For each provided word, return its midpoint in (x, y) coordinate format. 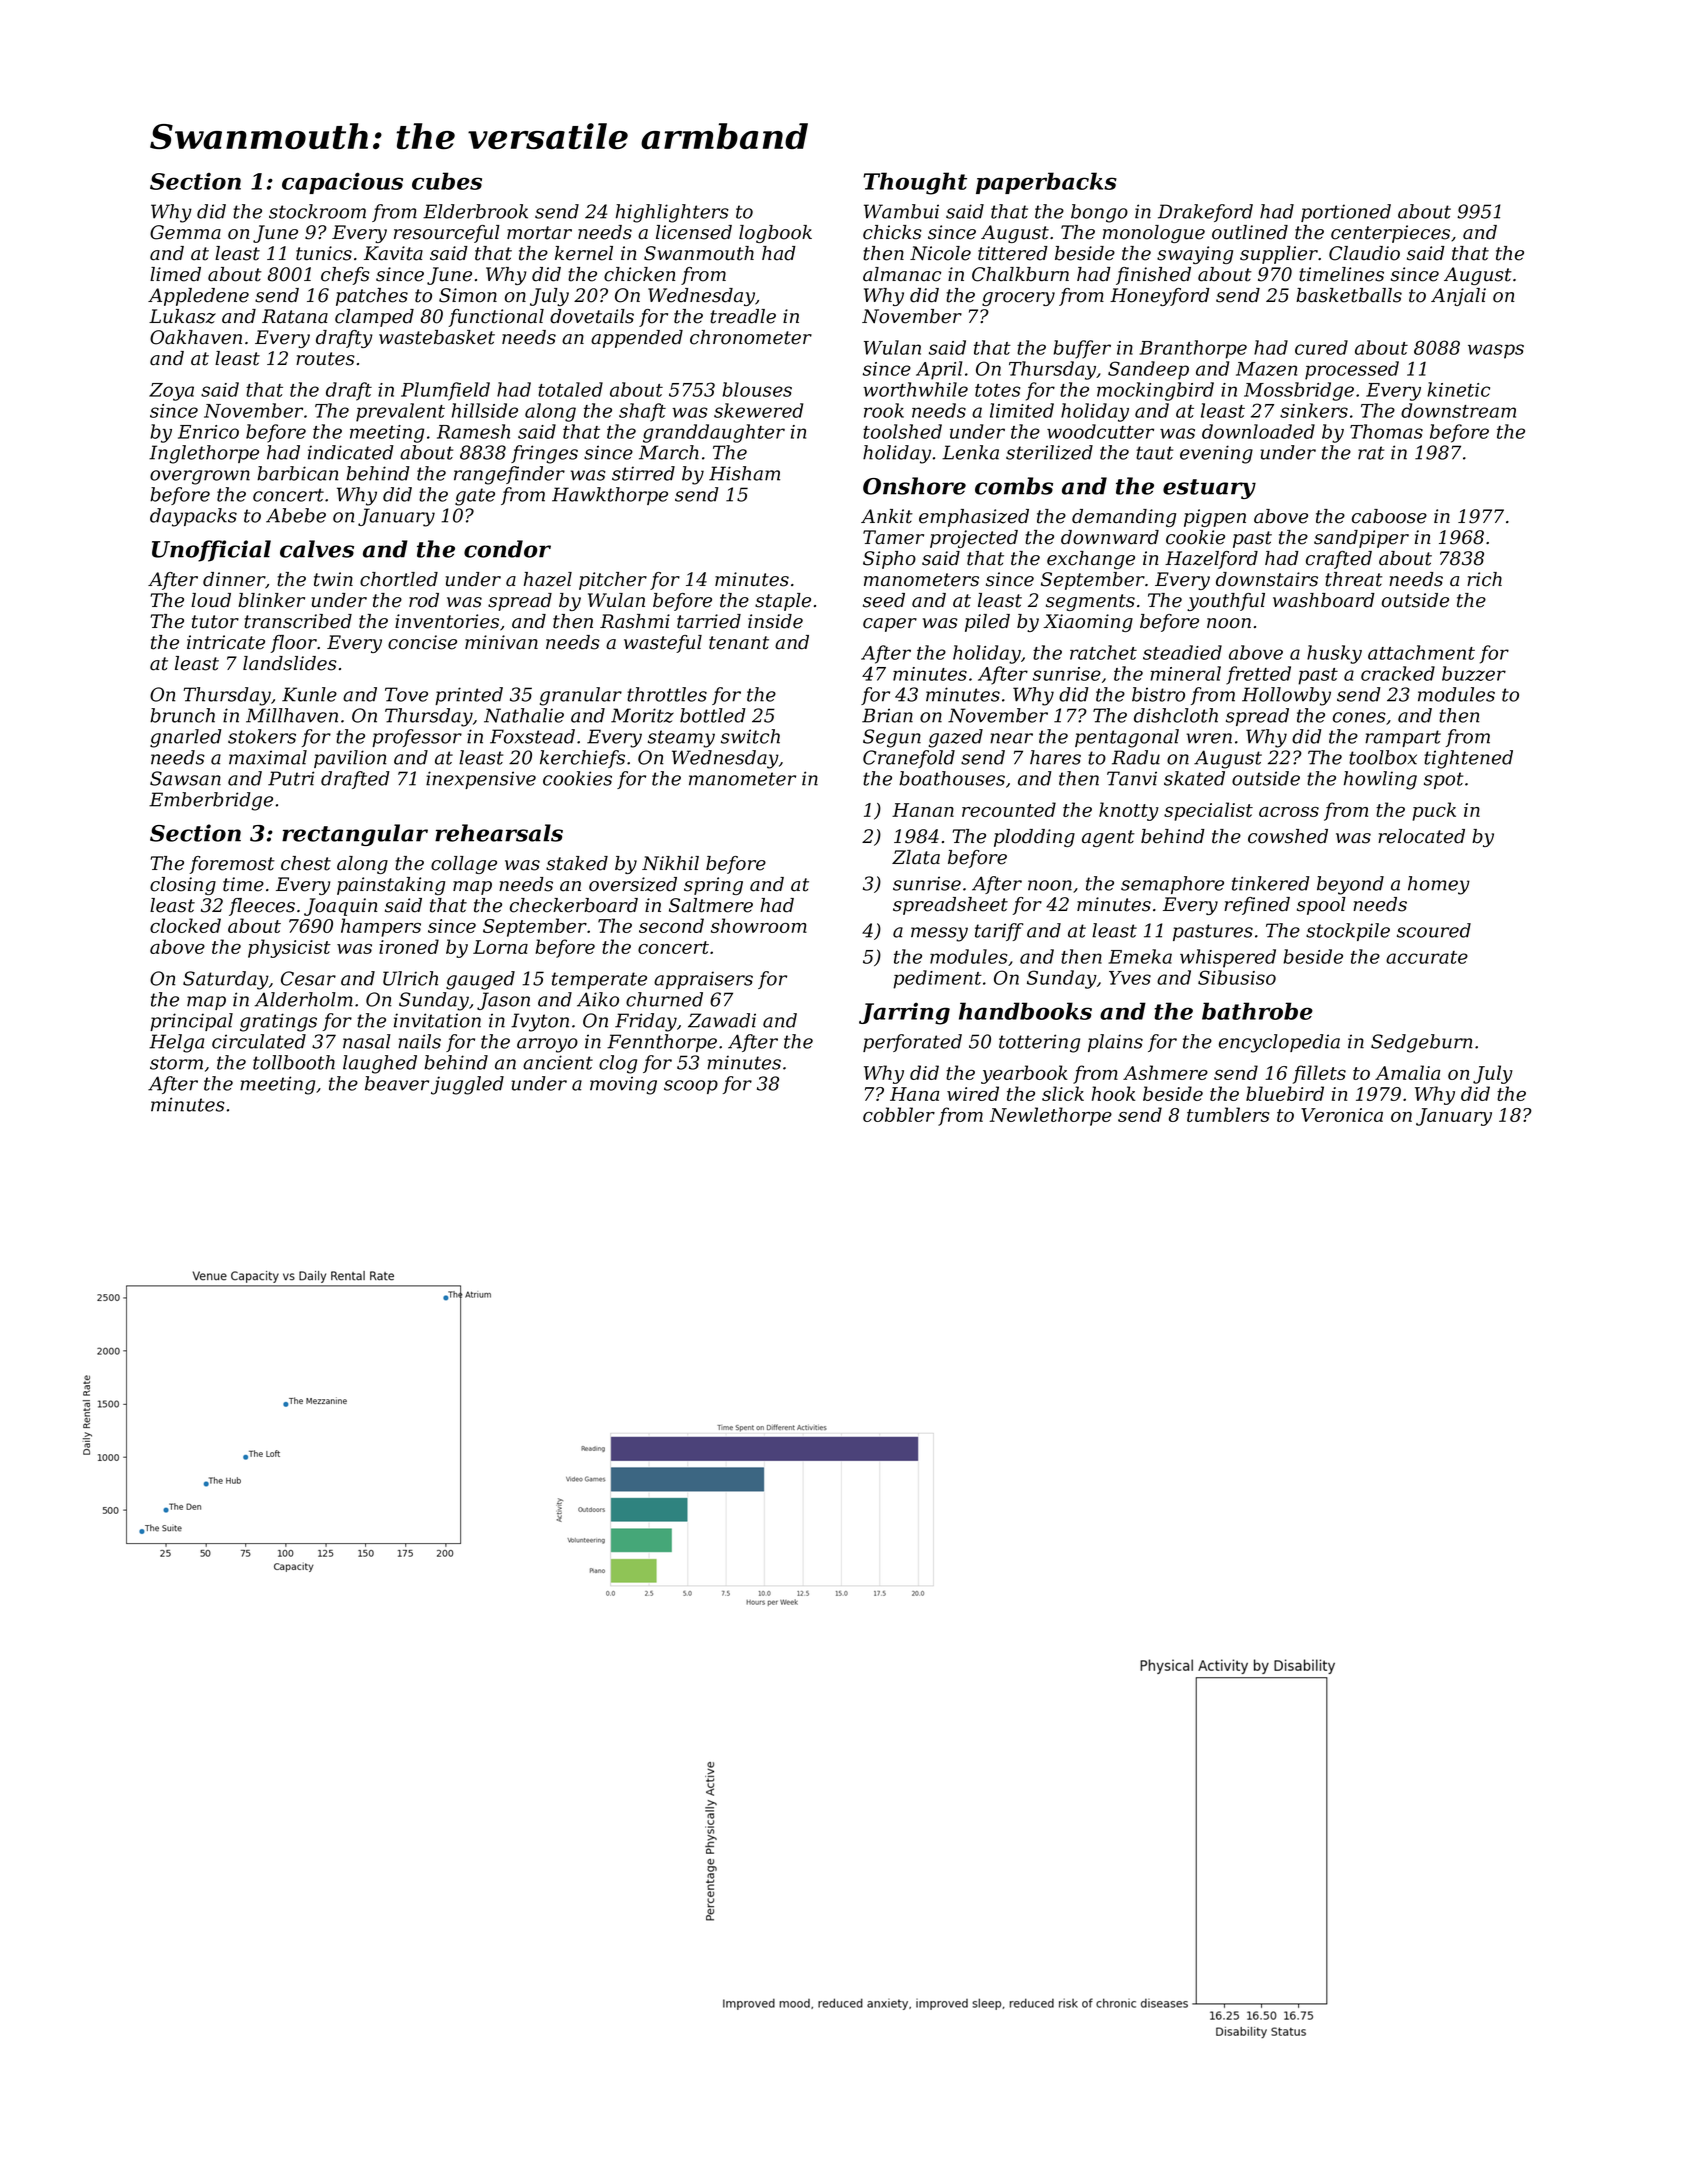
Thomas (1386, 431)
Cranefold (909, 759)
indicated (351, 452)
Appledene (198, 297)
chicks (892, 232)
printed (469, 696)
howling (1380, 780)
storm (176, 1063)
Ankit (887, 516)
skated (1194, 778)
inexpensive (481, 780)
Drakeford (1205, 213)
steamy (681, 739)
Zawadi (722, 1020)
